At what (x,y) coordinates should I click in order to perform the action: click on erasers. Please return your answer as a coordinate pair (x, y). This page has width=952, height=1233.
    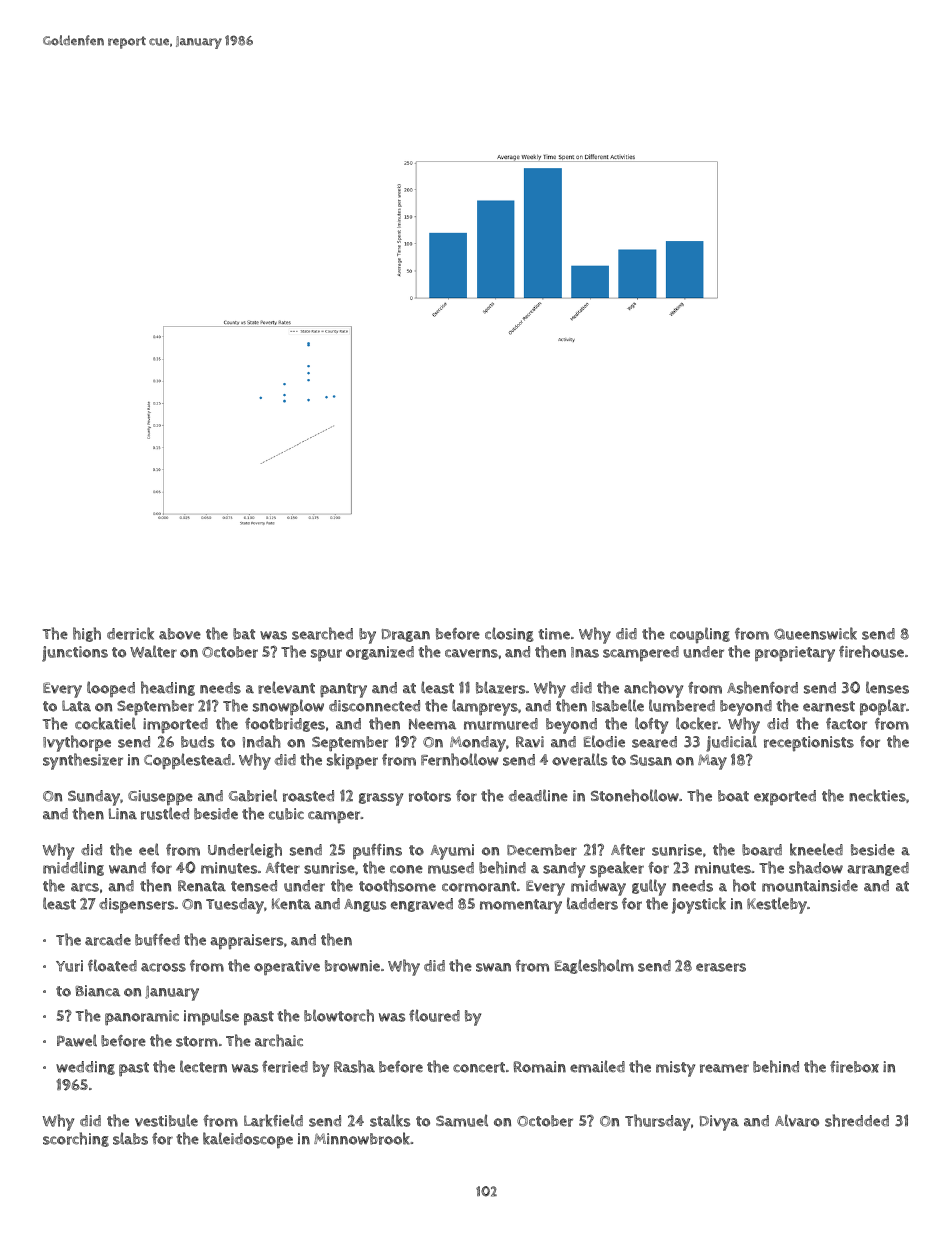
    Looking at the image, I should click on (721, 967).
